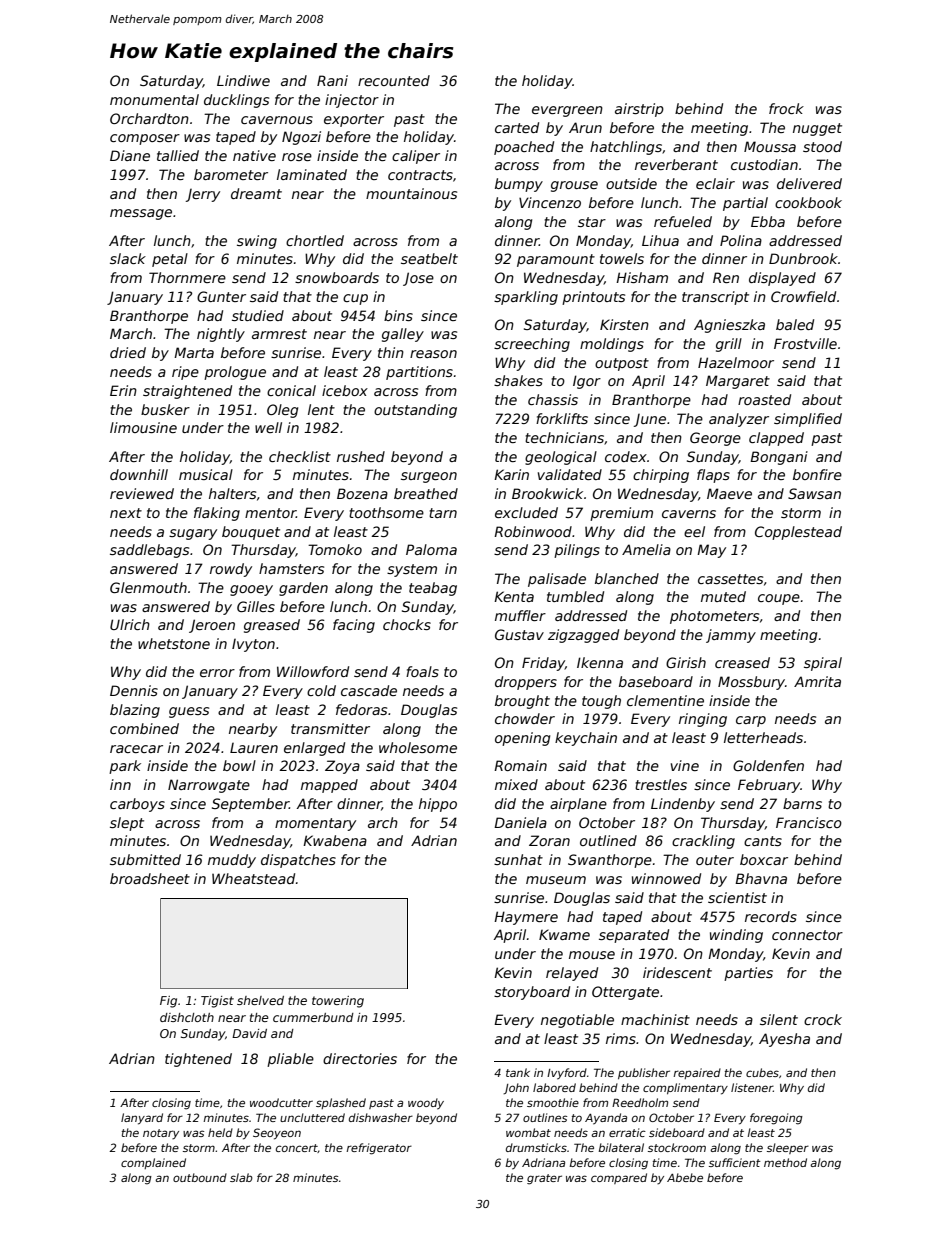 The width and height of the page is (952, 1233). Describe the element at coordinates (520, 822) in the page. I see `Daniela` at that location.
